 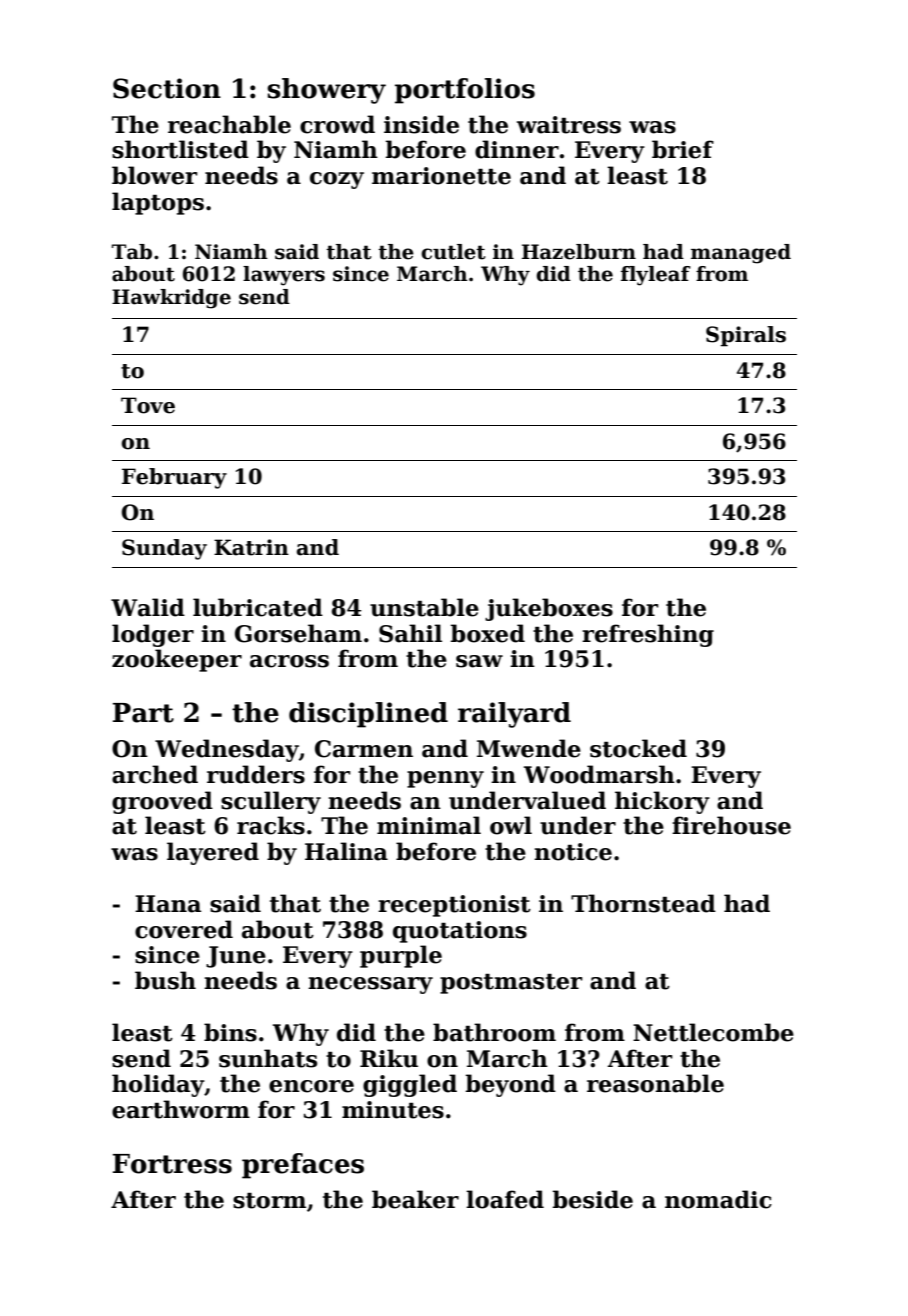 What do you see at coordinates (158, 1085) in the document?
I see `holiday` at bounding box center [158, 1085].
